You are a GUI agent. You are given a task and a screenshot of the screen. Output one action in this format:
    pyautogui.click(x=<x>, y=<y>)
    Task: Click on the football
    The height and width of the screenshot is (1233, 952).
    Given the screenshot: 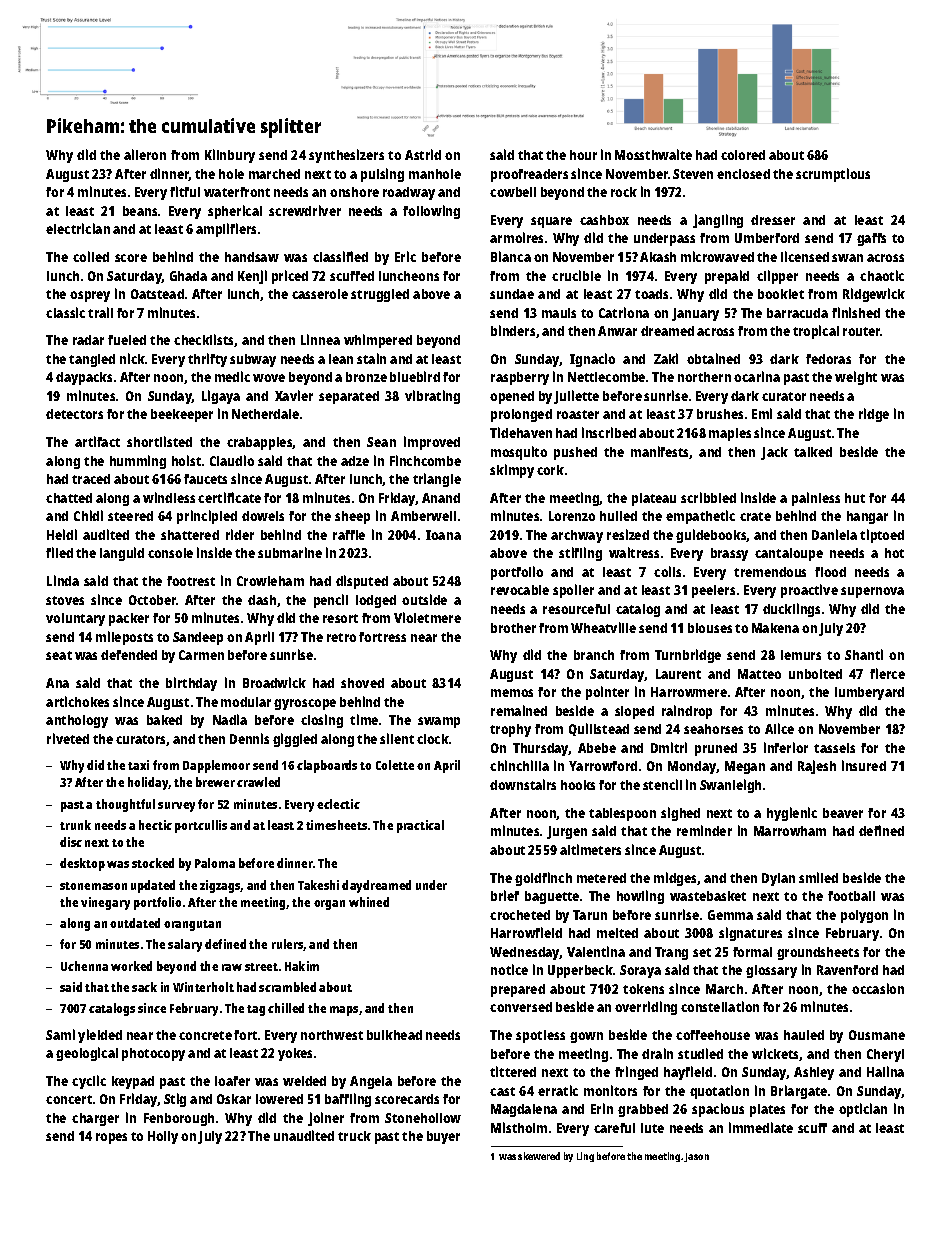 What is the action you would take?
    pyautogui.click(x=851, y=896)
